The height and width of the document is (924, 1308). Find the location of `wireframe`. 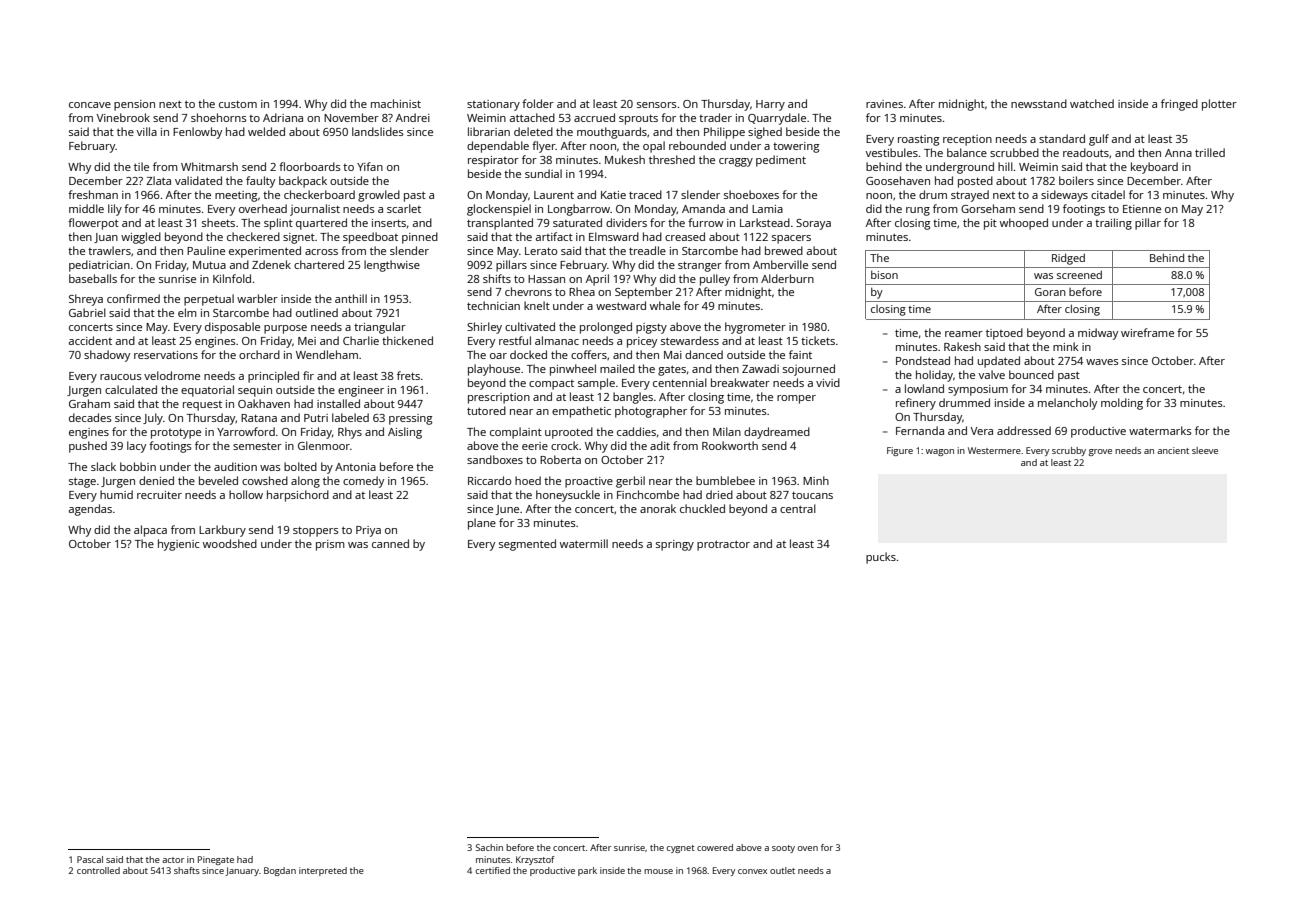

wireframe is located at coordinates (1147, 332).
